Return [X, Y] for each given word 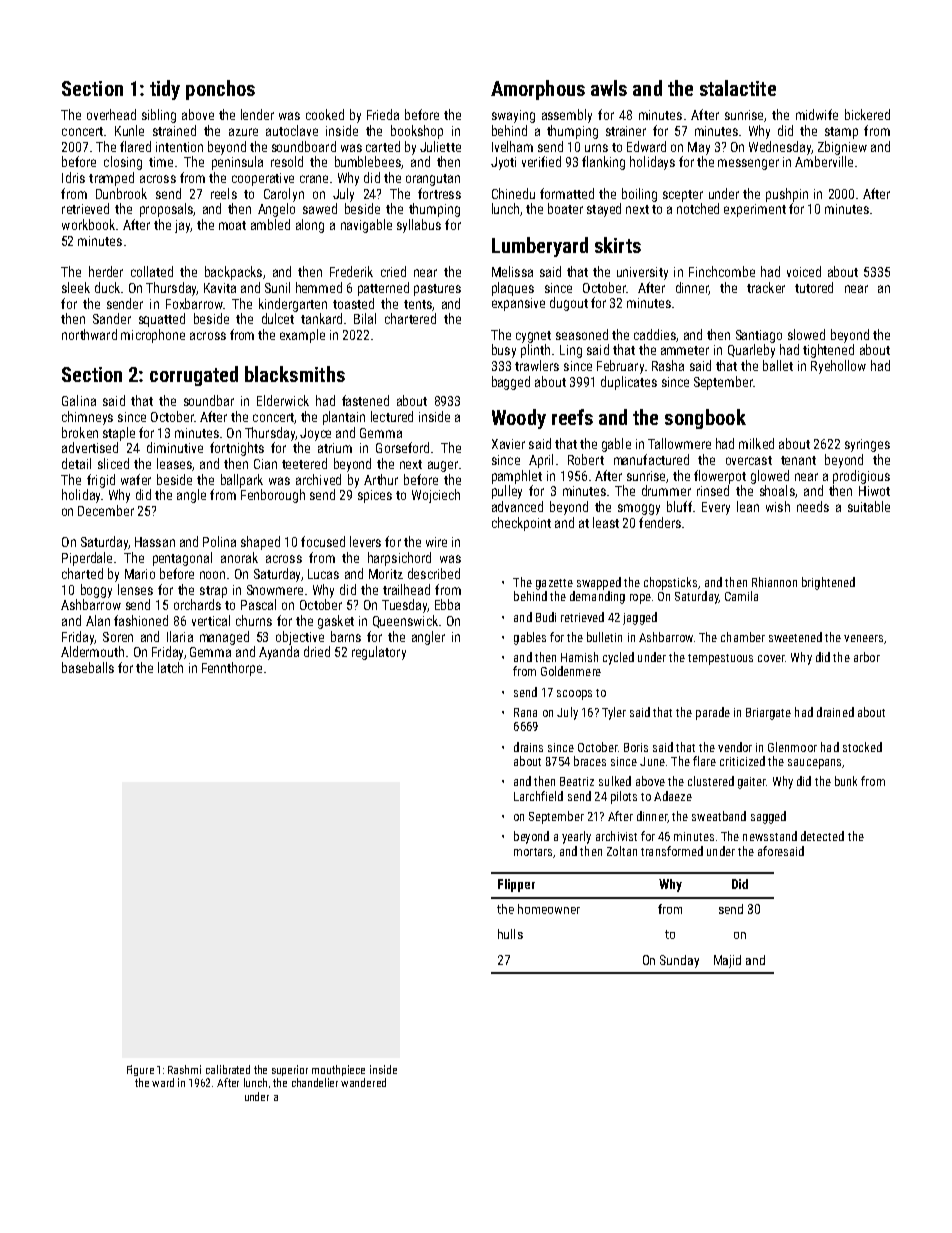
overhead [111, 114]
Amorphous [538, 90]
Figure [140, 1070]
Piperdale [87, 559]
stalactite [738, 88]
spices [375, 496]
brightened [828, 583]
